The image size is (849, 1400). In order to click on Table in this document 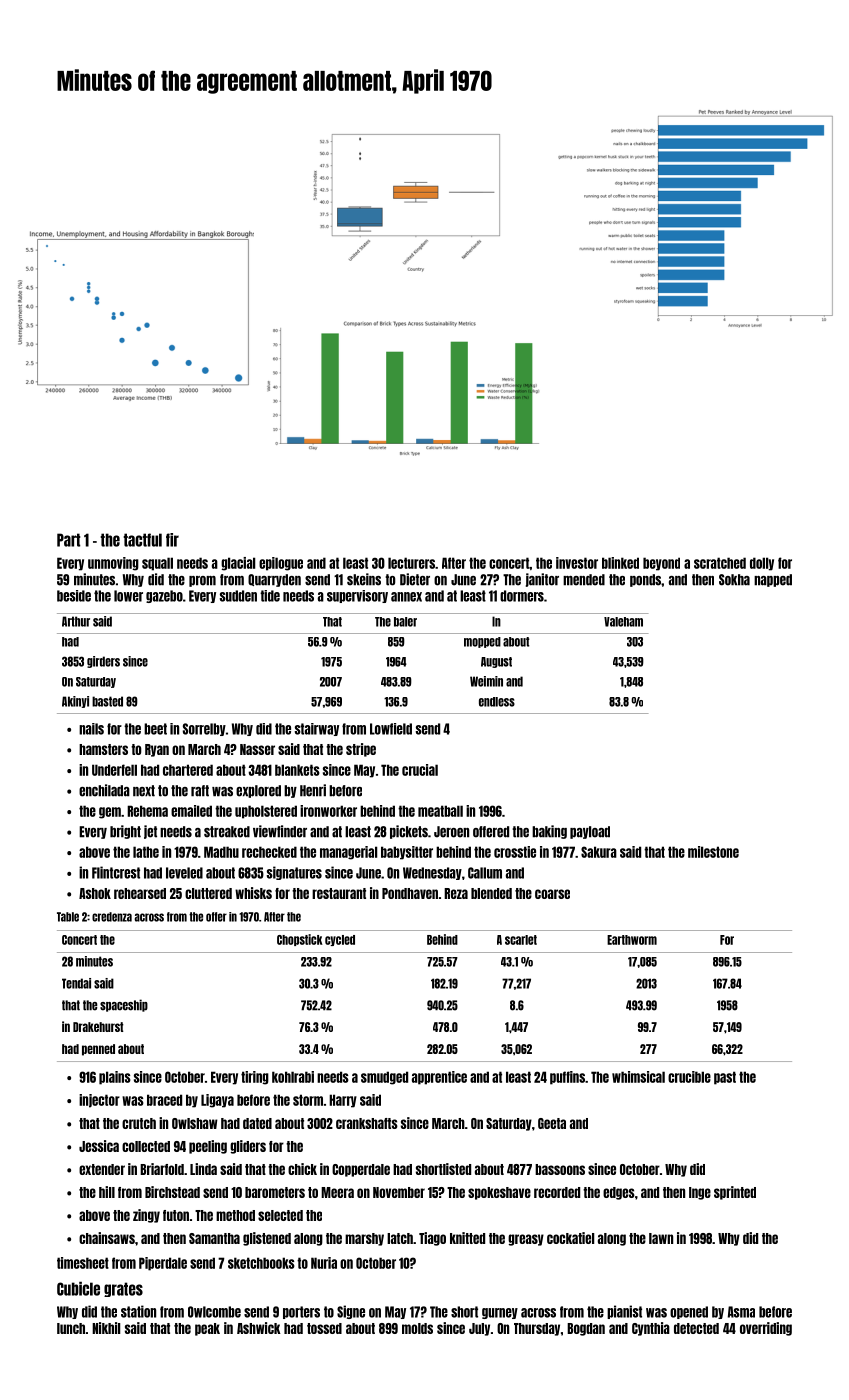, I will do `click(68, 917)`.
